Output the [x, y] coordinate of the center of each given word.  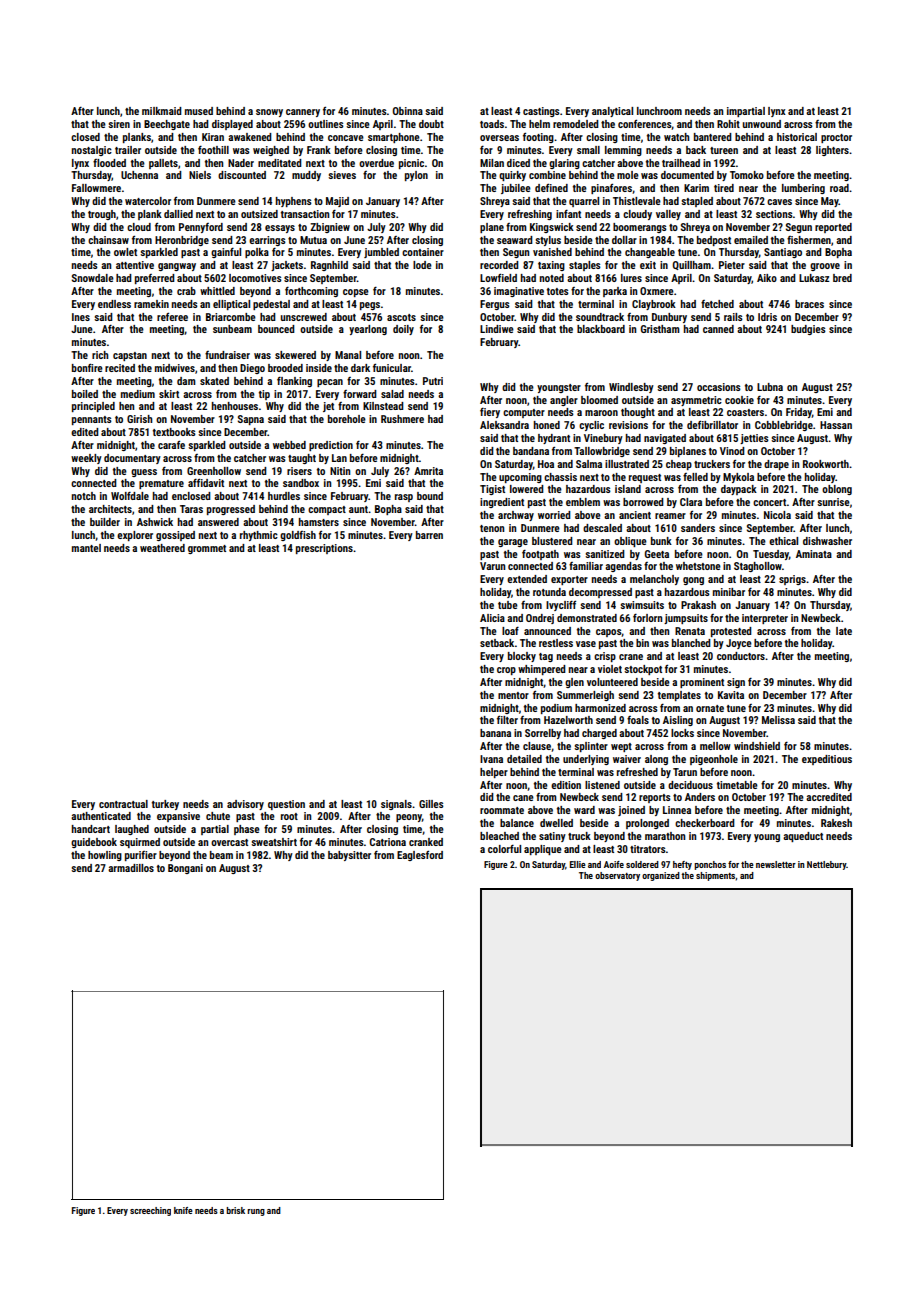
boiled [85, 394]
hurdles [284, 496]
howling [105, 856]
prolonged [647, 824]
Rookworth [826, 464]
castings [541, 112]
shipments [715, 876]
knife [183, 1210]
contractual [123, 804]
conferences [645, 124]
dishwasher [827, 541]
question [286, 805]
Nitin [340, 471]
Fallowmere [96, 188]
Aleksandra [504, 425]
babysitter [349, 856]
